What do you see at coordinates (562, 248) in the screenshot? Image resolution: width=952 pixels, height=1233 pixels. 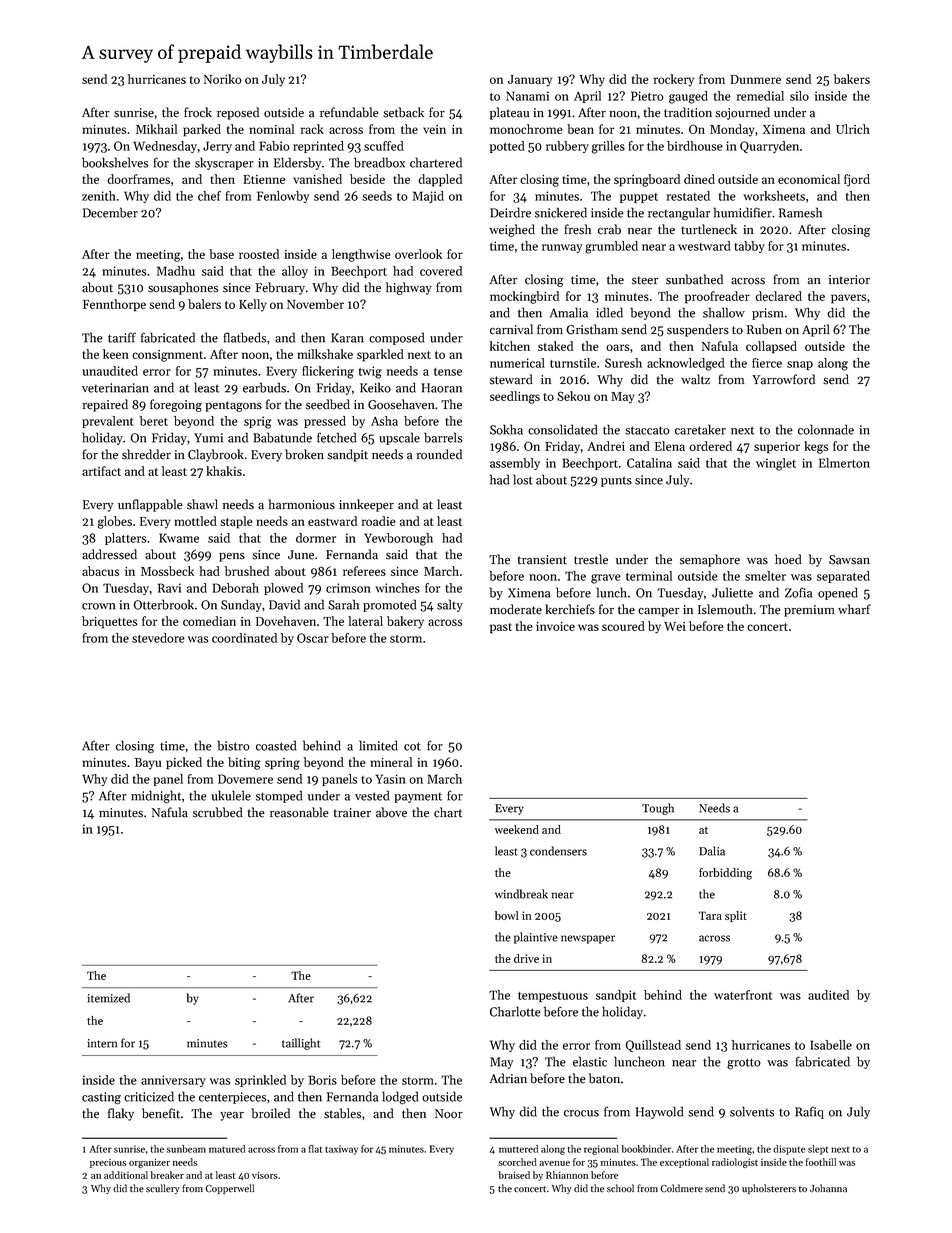 I see `runway` at bounding box center [562, 248].
